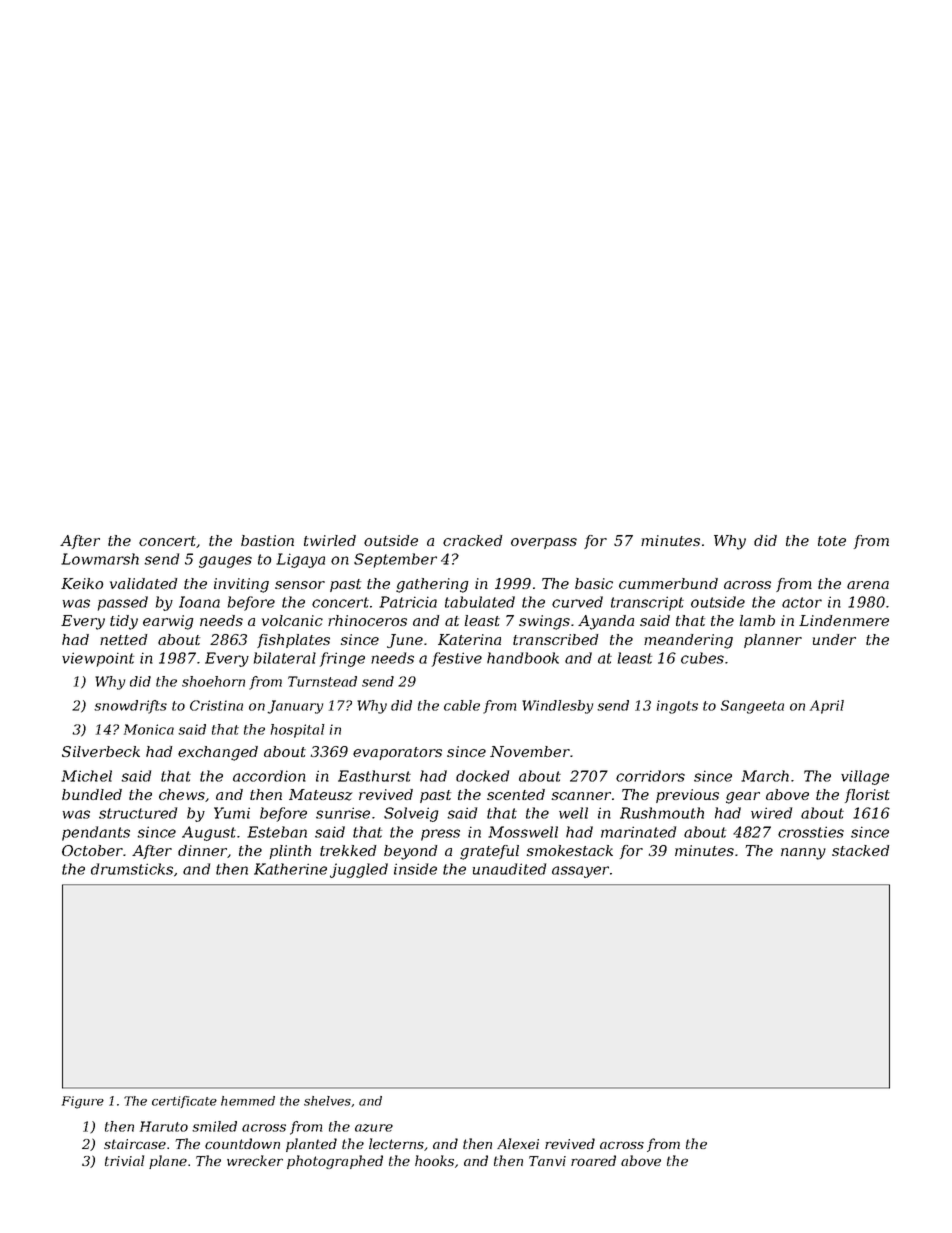 This screenshot has height=1233, width=952. What do you see at coordinates (203, 851) in the screenshot?
I see `dinner` at bounding box center [203, 851].
